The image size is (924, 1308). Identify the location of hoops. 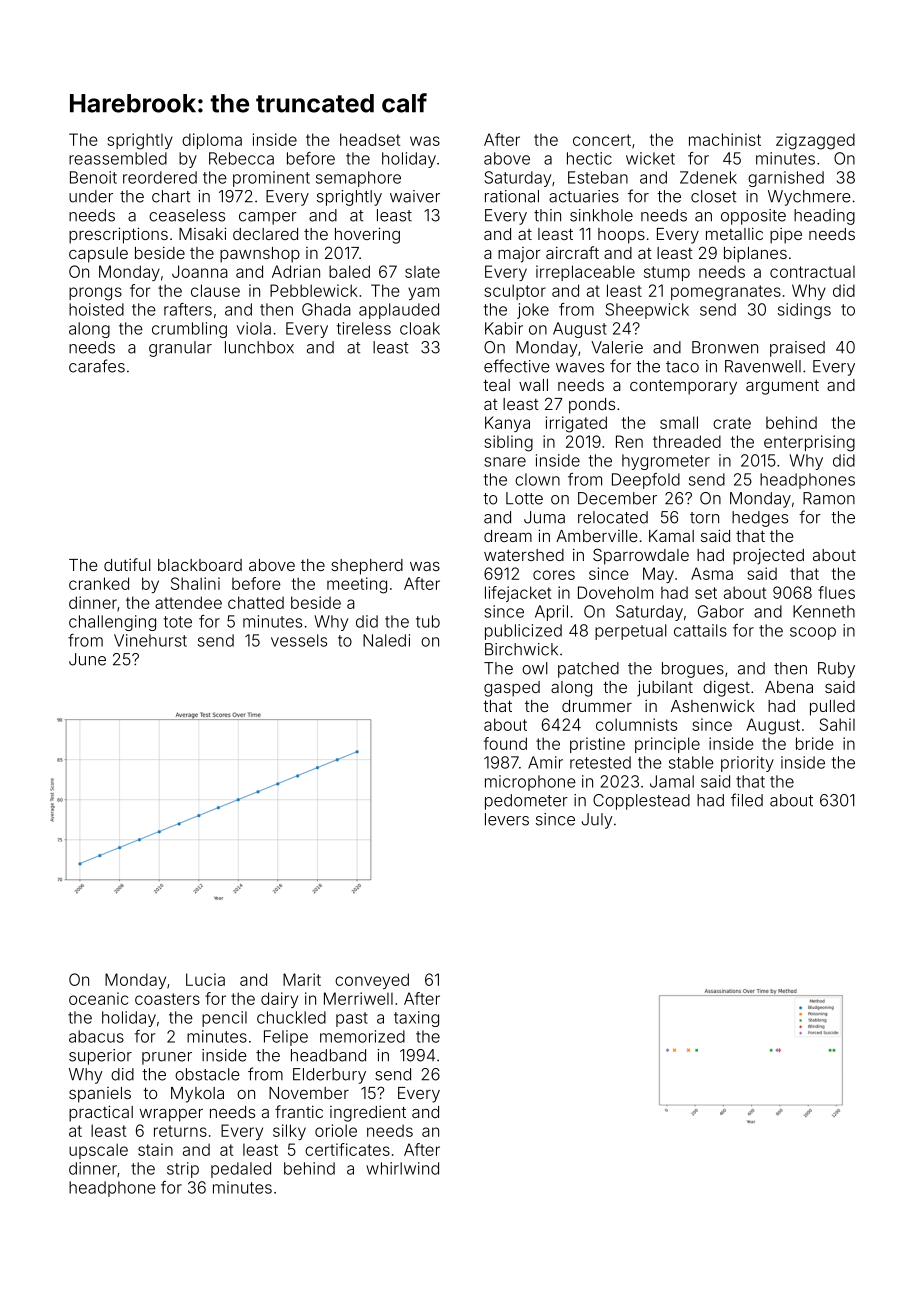
(621, 236).
